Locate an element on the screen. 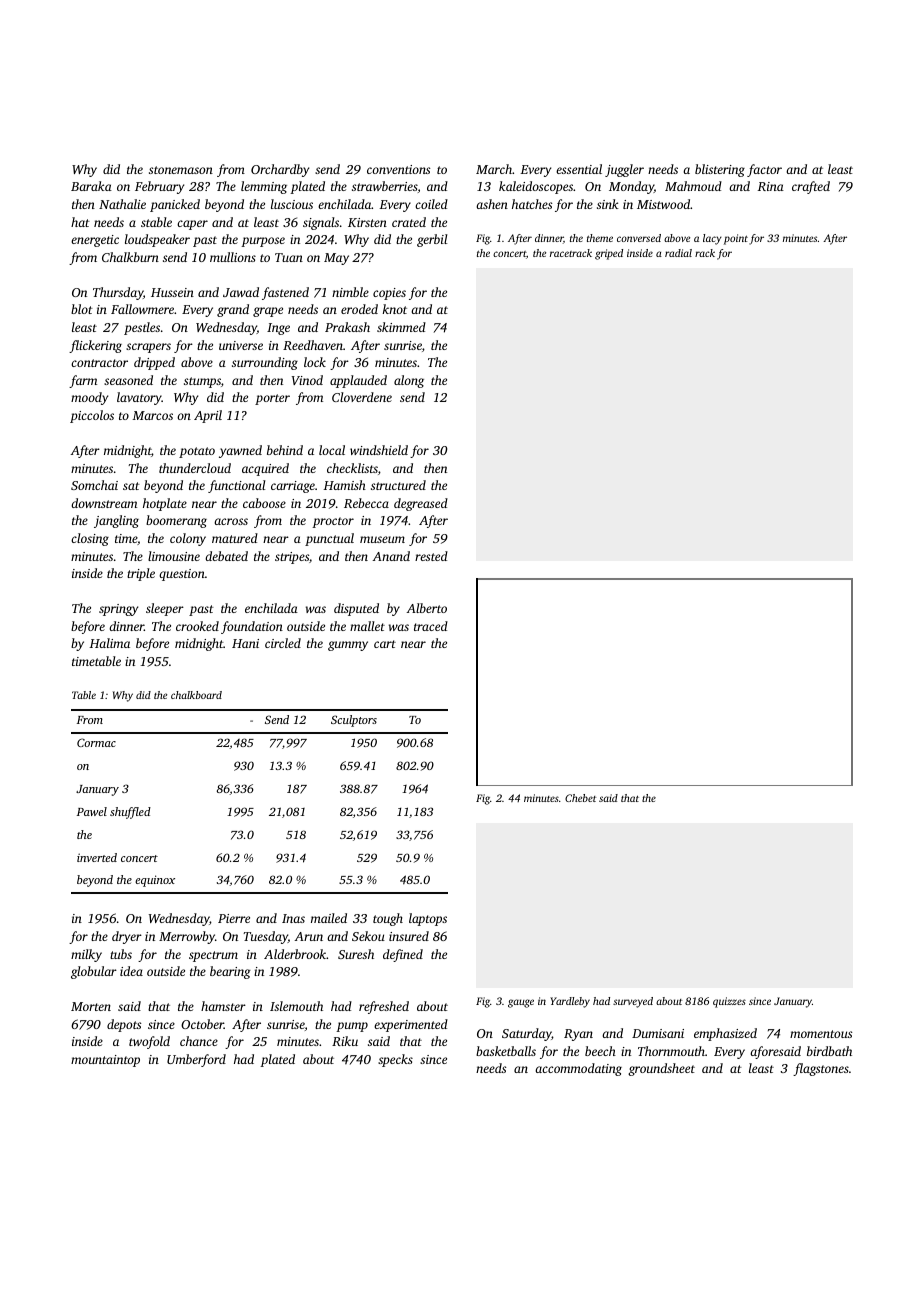 Image resolution: width=924 pixels, height=1311 pixels. accommodating is located at coordinates (578, 1069).
